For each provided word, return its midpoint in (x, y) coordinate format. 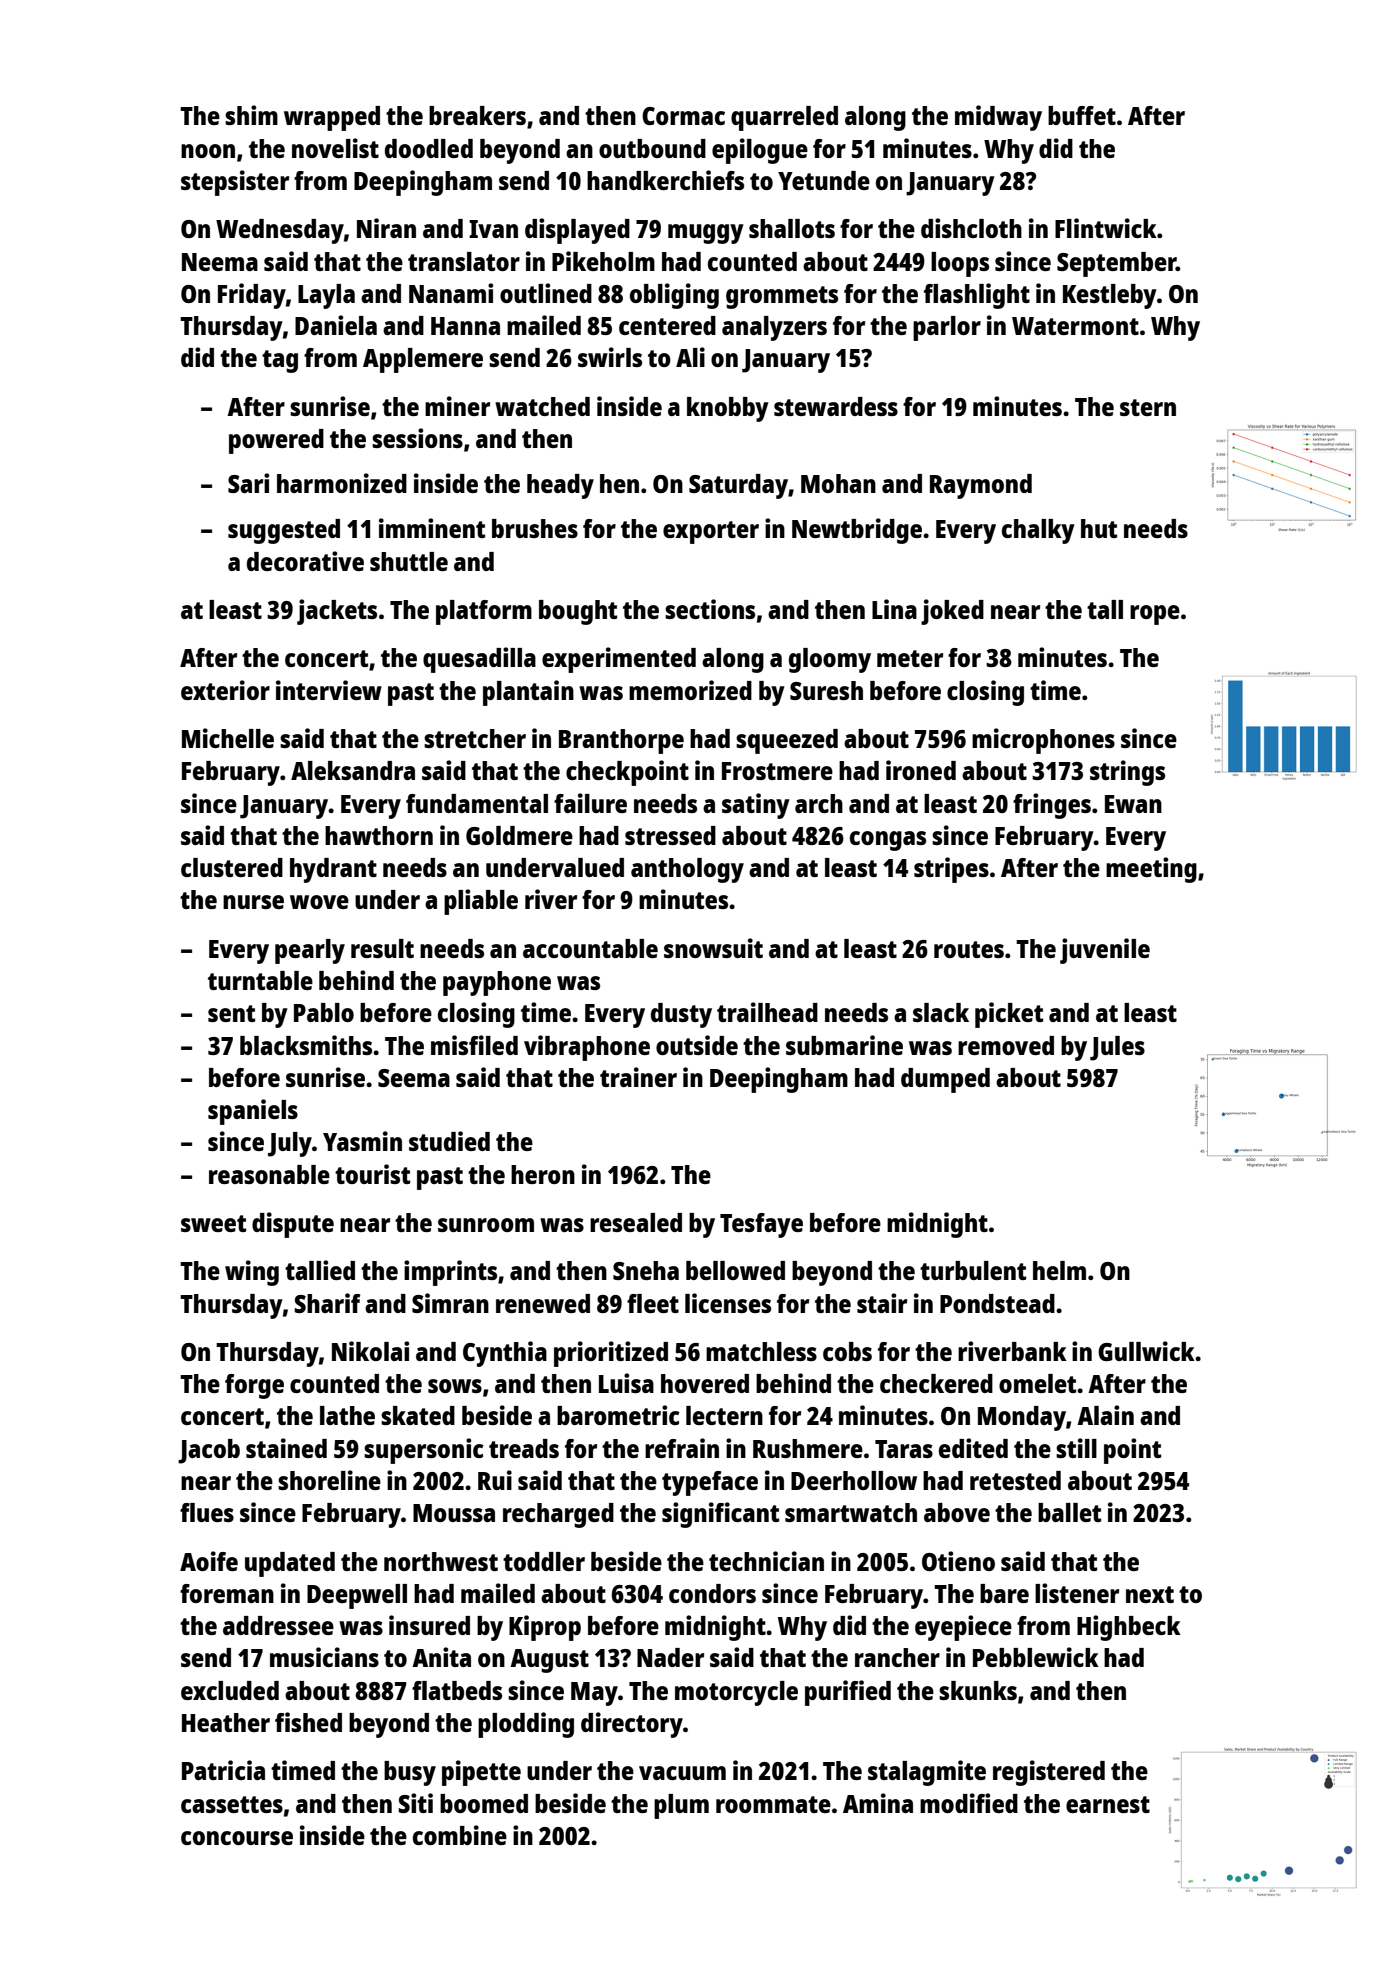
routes (969, 949)
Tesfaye (761, 1225)
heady (560, 486)
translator (464, 261)
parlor (947, 328)
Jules (1117, 1048)
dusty (681, 1015)
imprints (450, 1273)
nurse (253, 902)
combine (460, 1835)
